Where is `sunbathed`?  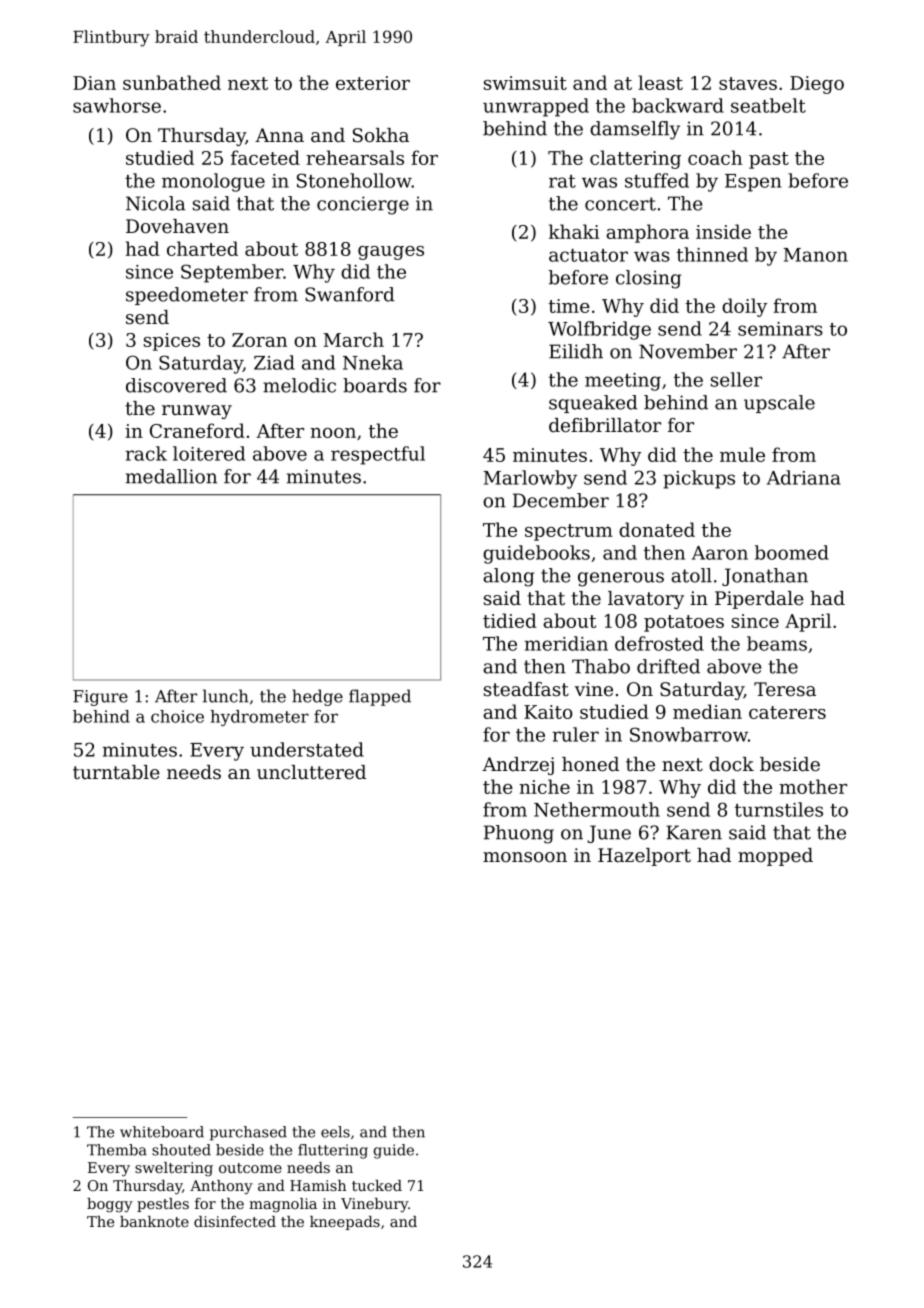 sunbathed is located at coordinates (172, 82).
